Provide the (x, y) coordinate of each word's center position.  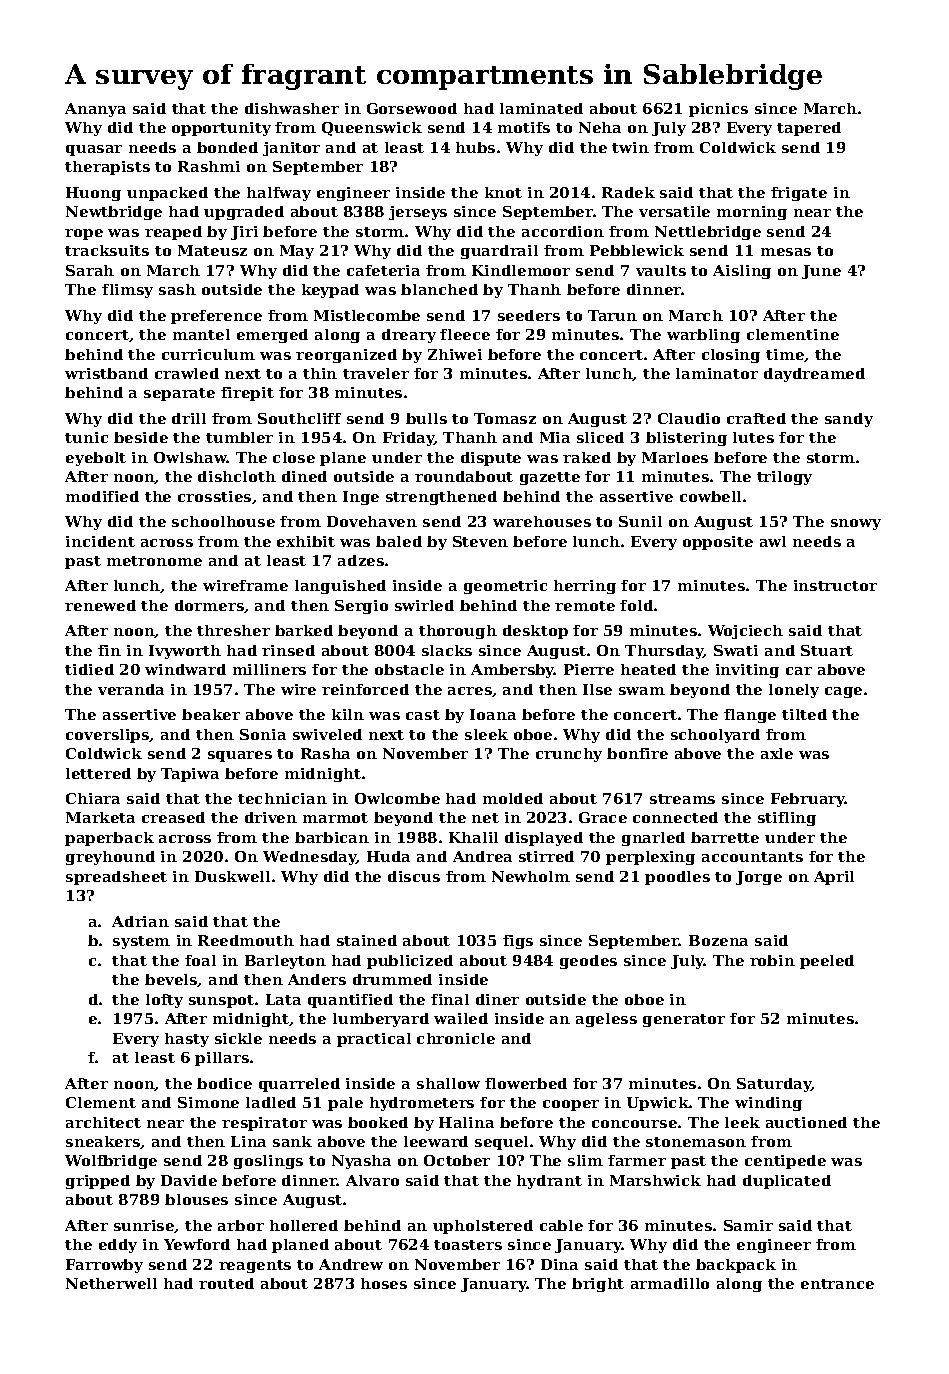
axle (777, 753)
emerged (272, 336)
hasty (187, 1040)
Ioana (493, 714)
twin (630, 147)
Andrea (482, 856)
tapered (809, 129)
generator (684, 1020)
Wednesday (310, 858)
